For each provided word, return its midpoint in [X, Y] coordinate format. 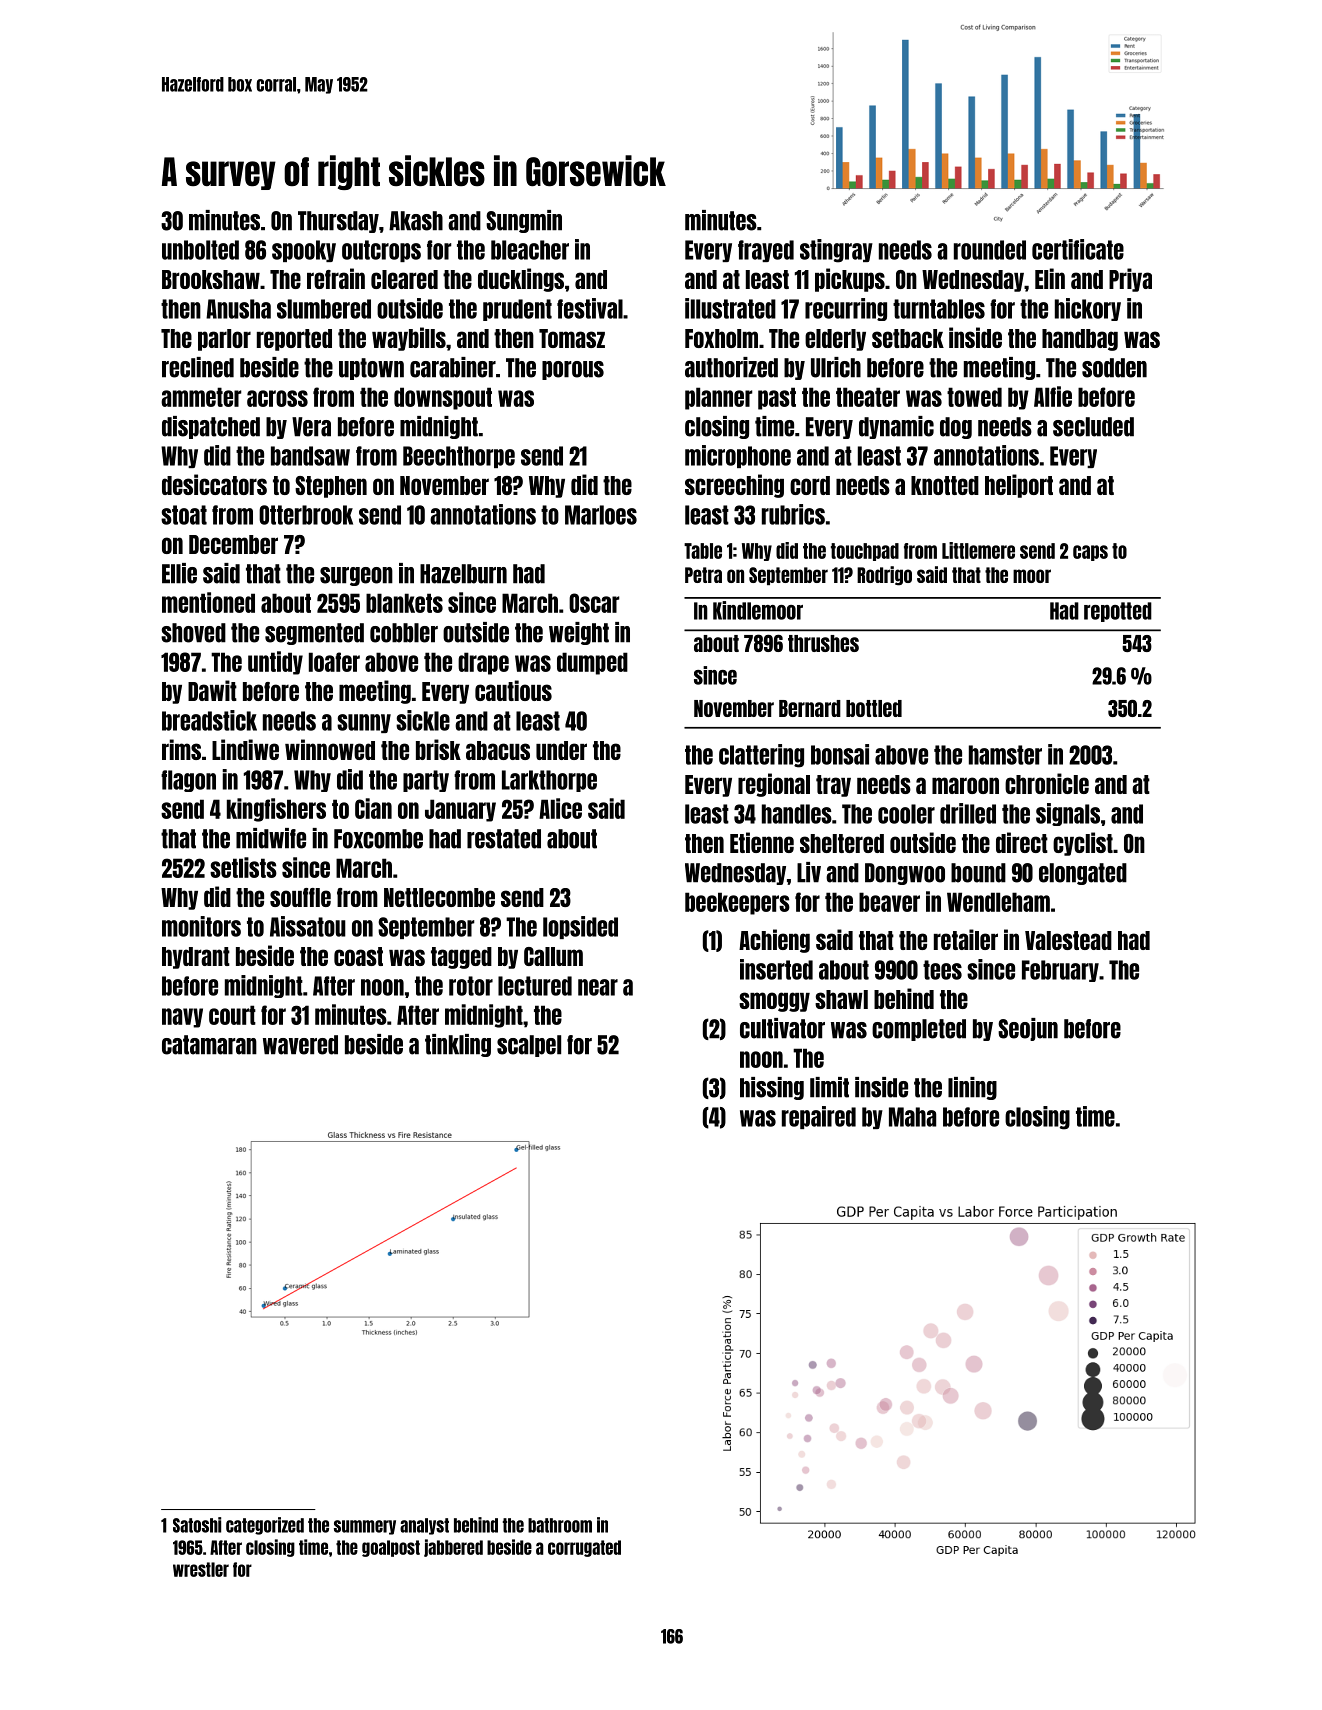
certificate [1078, 249]
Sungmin [524, 221]
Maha [912, 1117]
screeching [734, 486]
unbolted [200, 250]
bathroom [560, 1525]
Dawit [212, 690]
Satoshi [197, 1525]
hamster [1005, 755]
